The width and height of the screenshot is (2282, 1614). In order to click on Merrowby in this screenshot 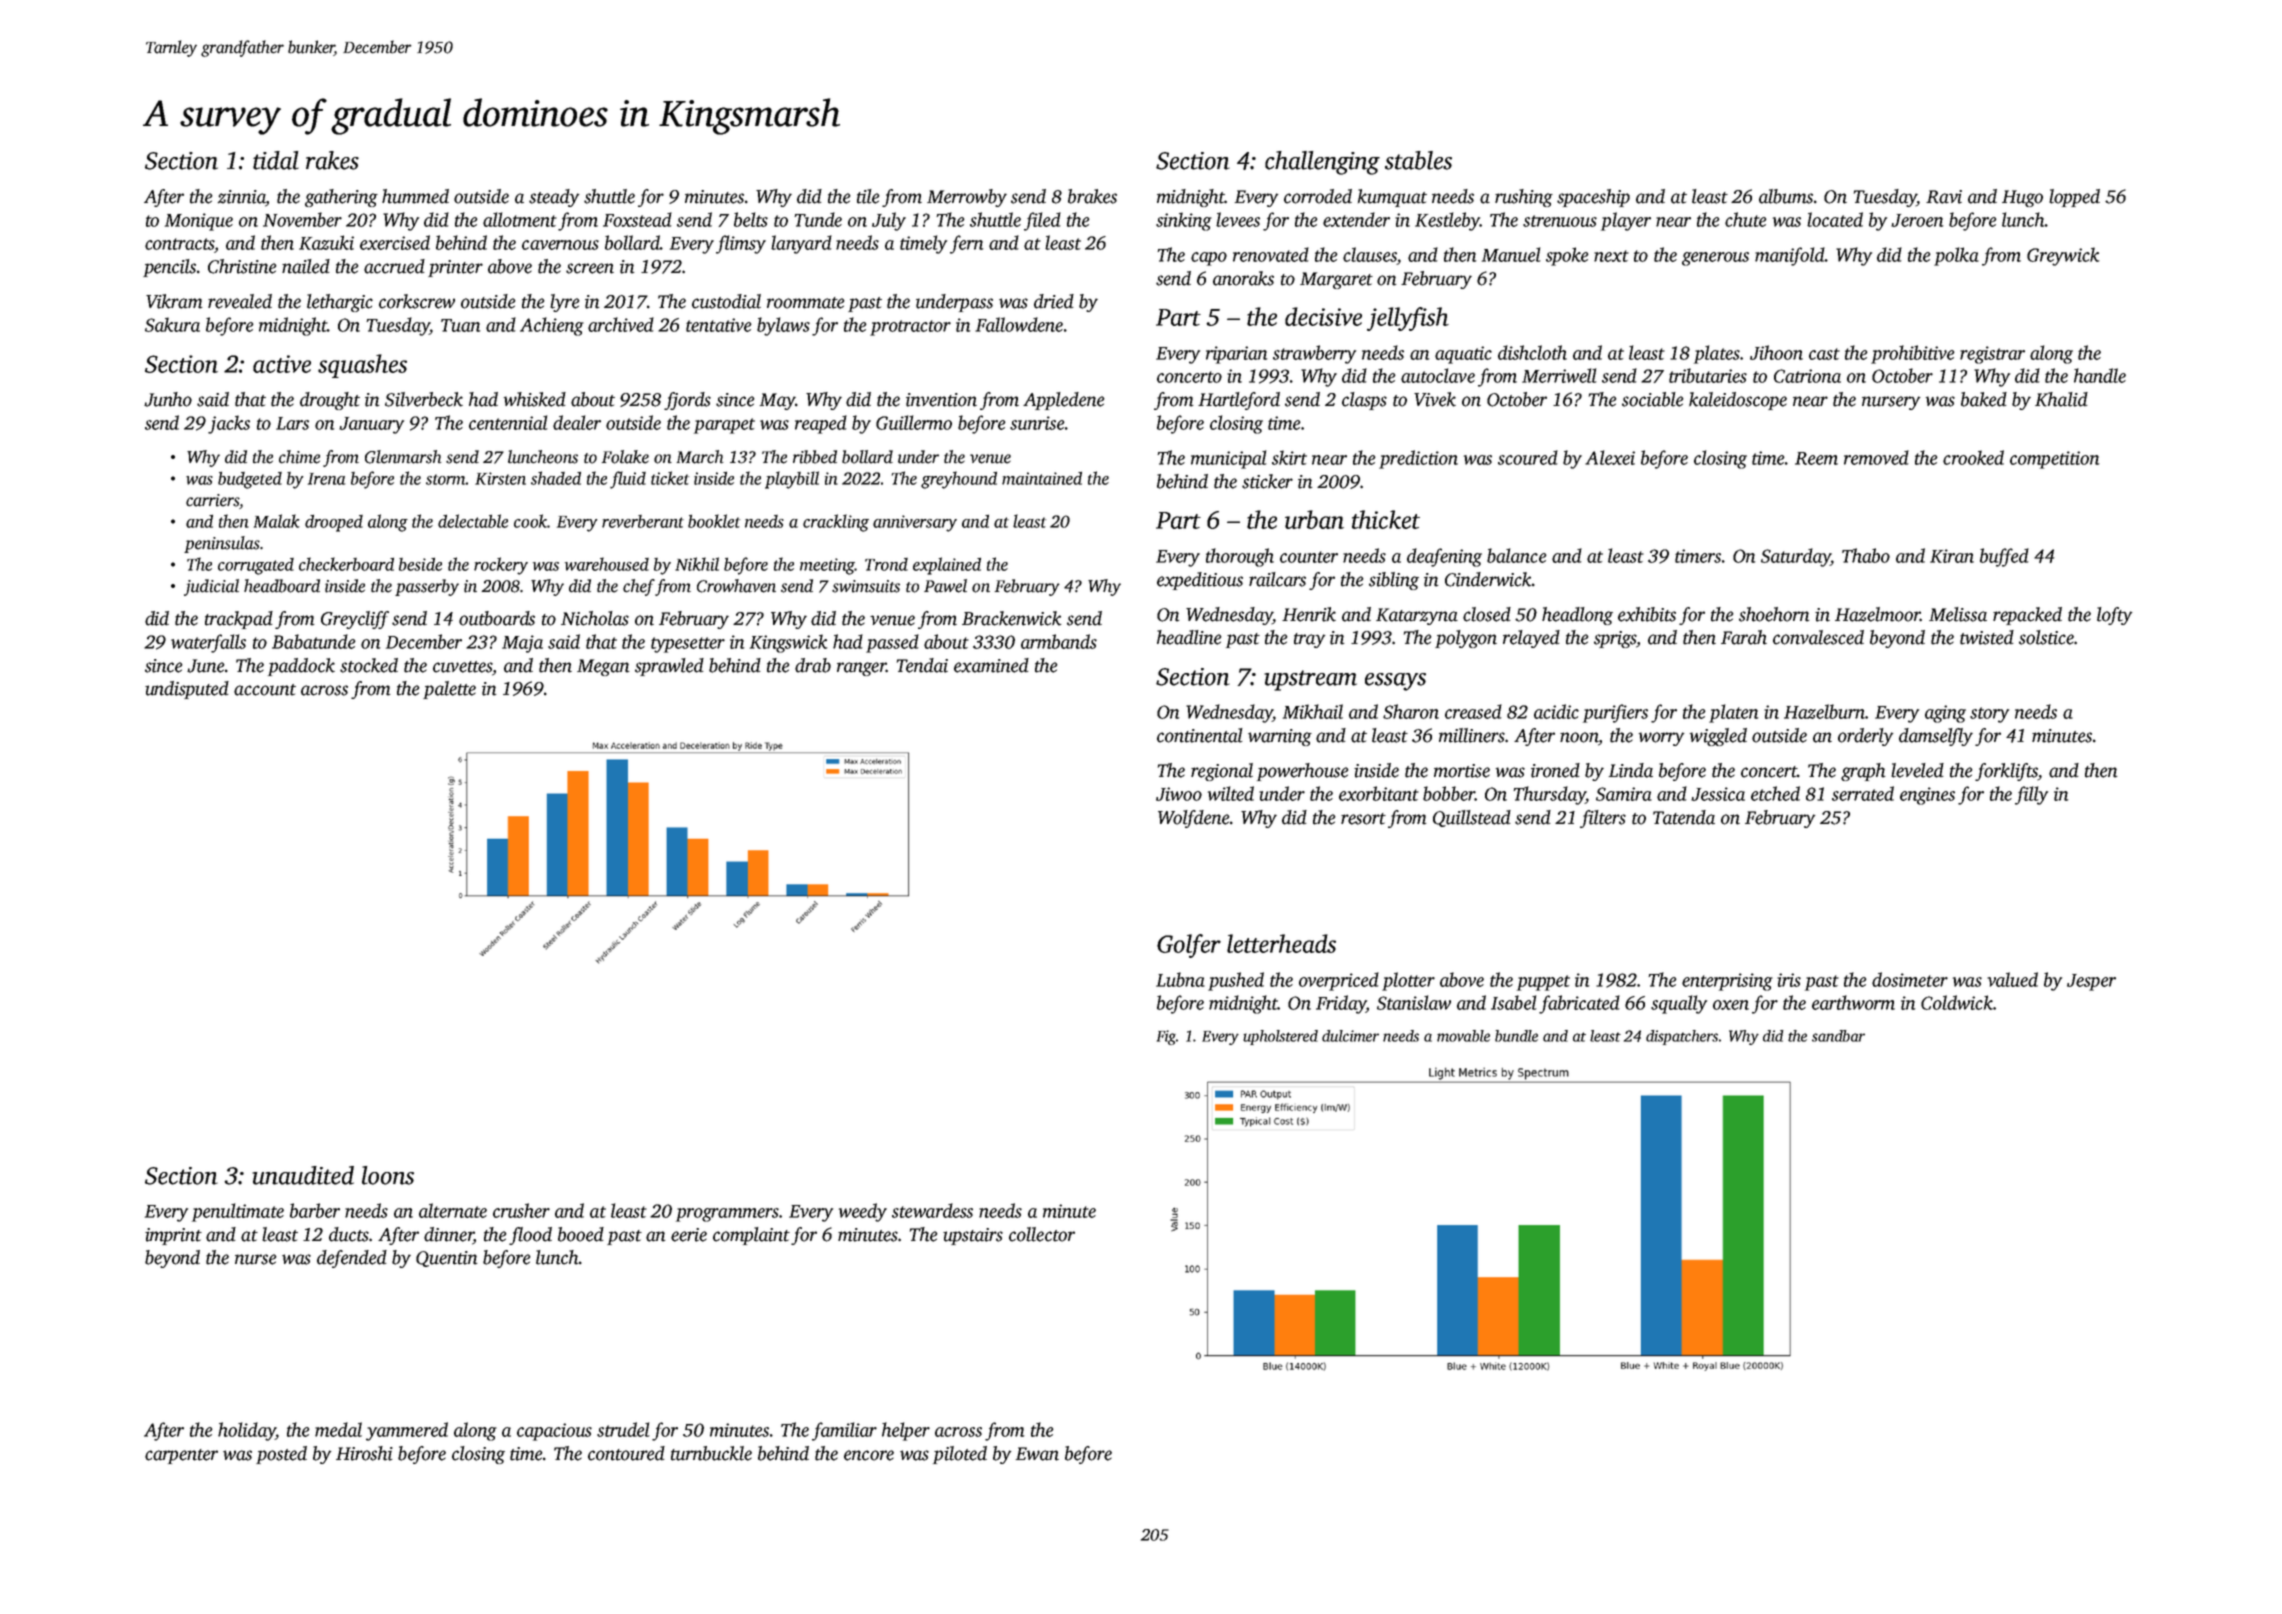, I will do `click(967, 198)`.
